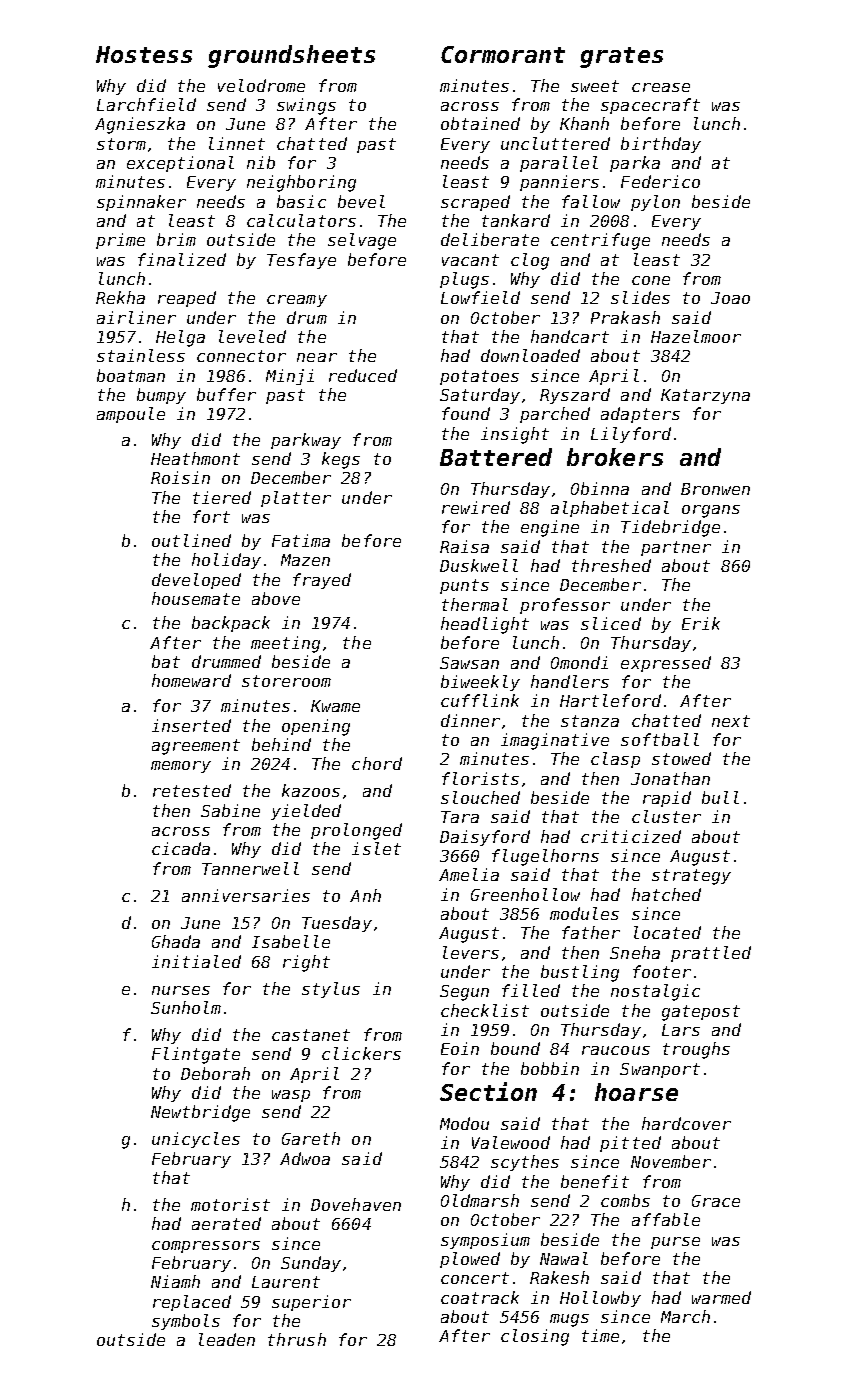 The image size is (849, 1400). What do you see at coordinates (356, 1204) in the screenshot?
I see `Dovehaven` at bounding box center [356, 1204].
